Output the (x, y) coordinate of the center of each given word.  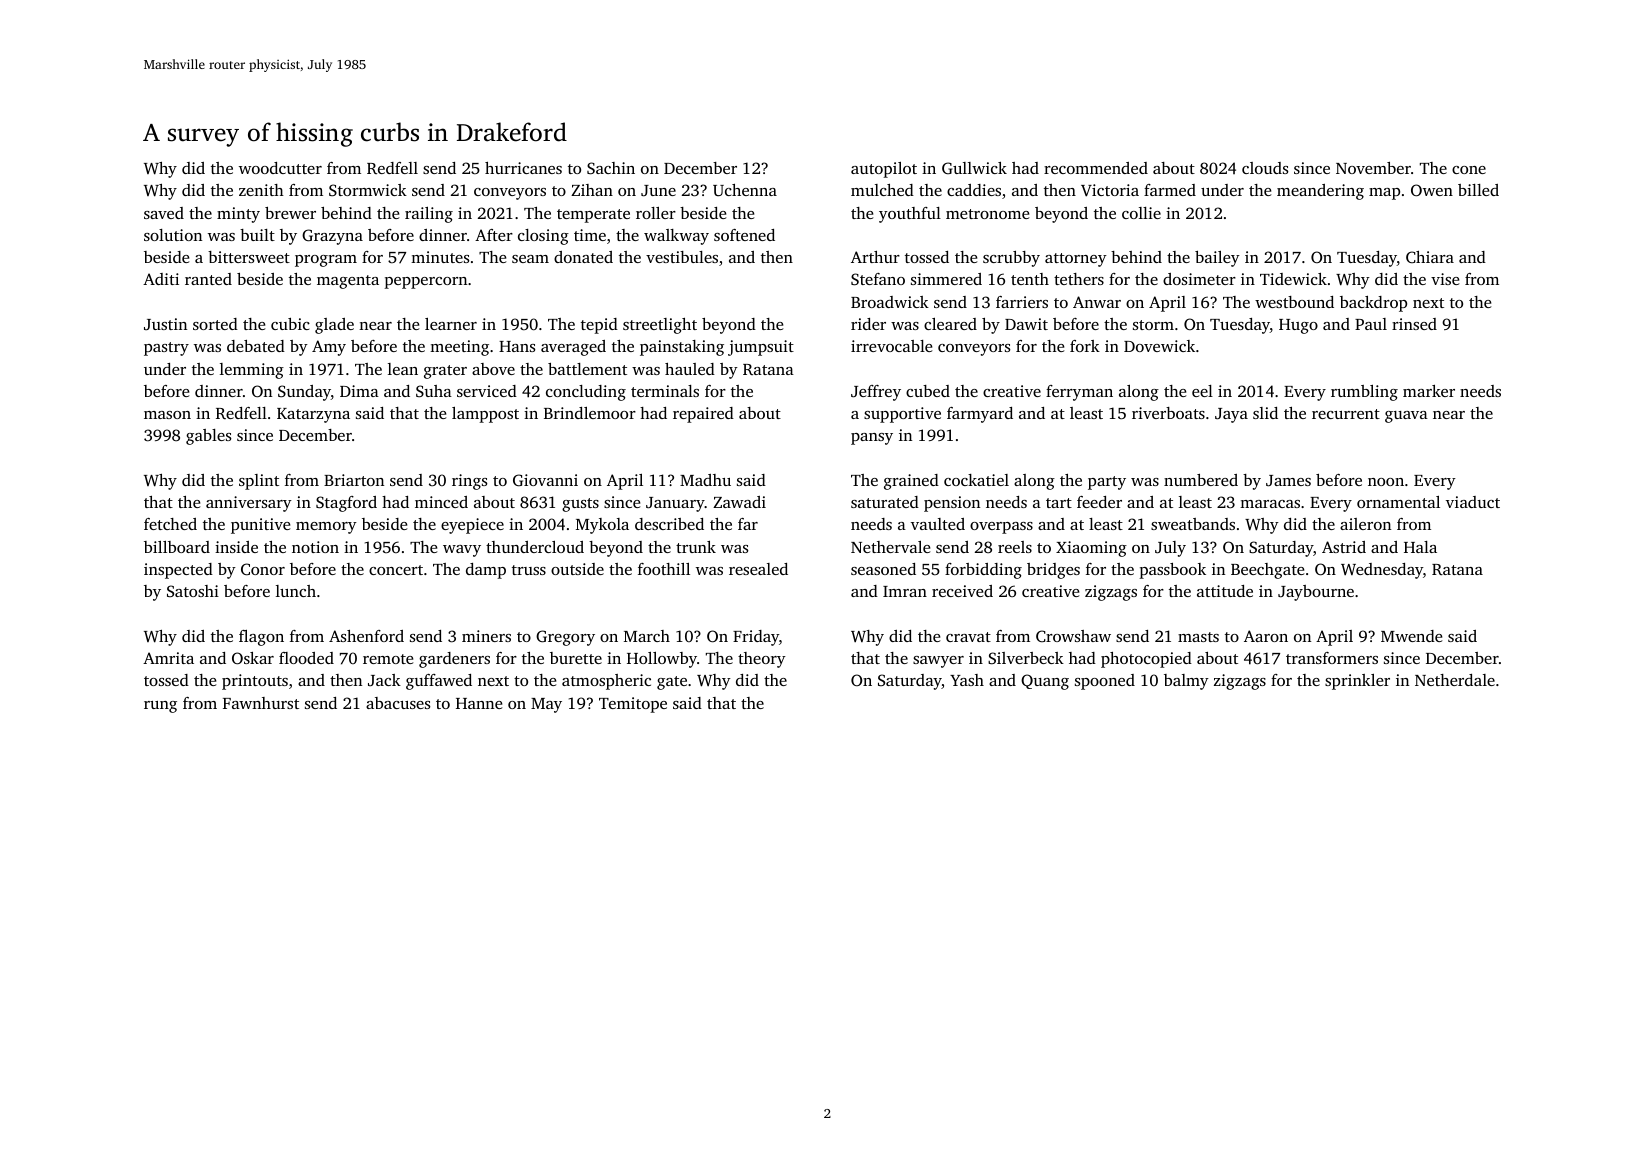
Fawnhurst (261, 703)
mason (167, 415)
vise (1445, 279)
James (1288, 481)
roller (656, 213)
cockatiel (976, 480)
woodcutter (280, 168)
